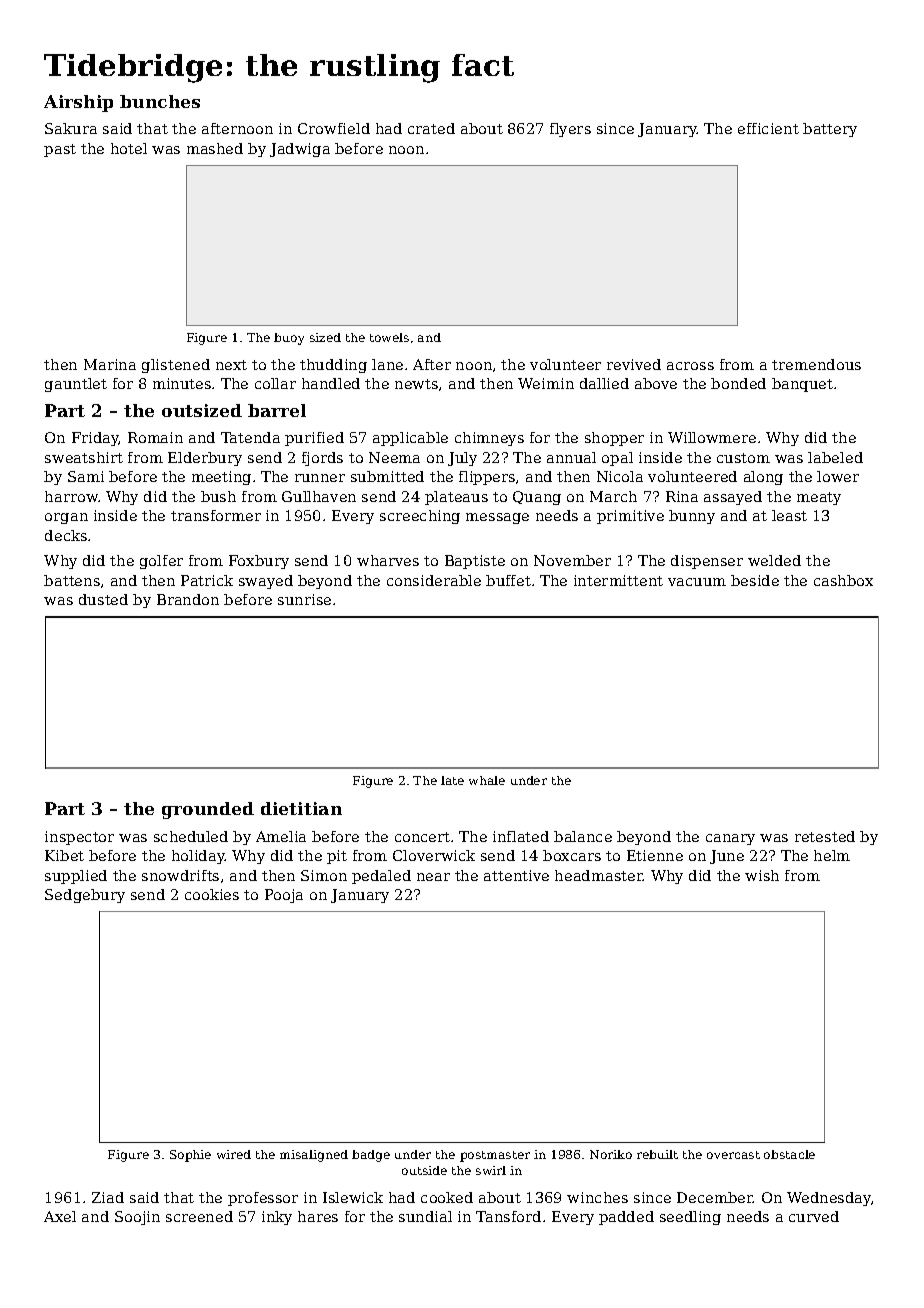 This screenshot has height=1308, width=924. Describe the element at coordinates (160, 101) in the screenshot. I see `bunches` at that location.
